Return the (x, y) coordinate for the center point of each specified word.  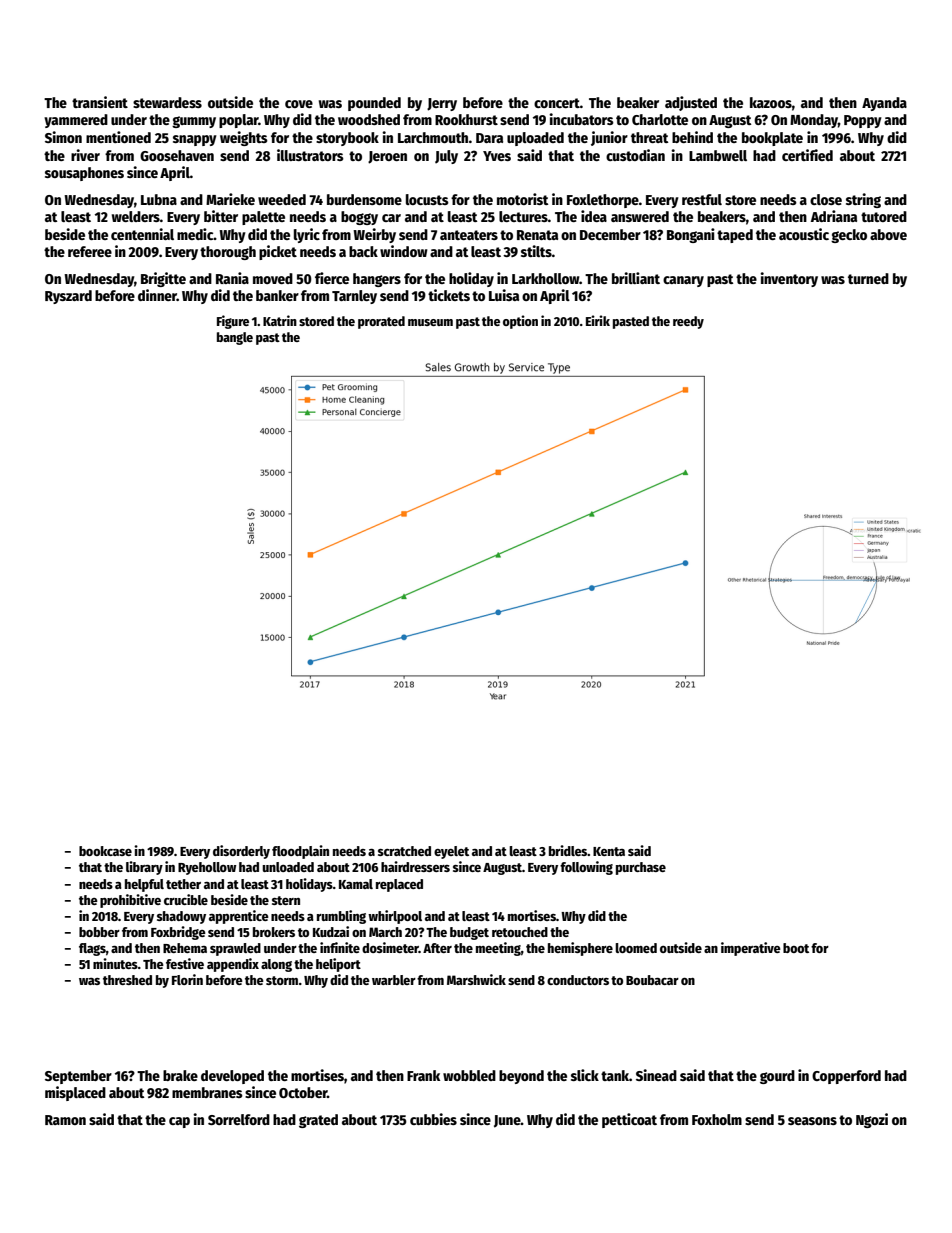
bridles (568, 850)
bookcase (105, 851)
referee (90, 251)
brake (180, 1075)
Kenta (609, 851)
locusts (427, 199)
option (520, 322)
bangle (235, 338)
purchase (641, 868)
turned (868, 278)
